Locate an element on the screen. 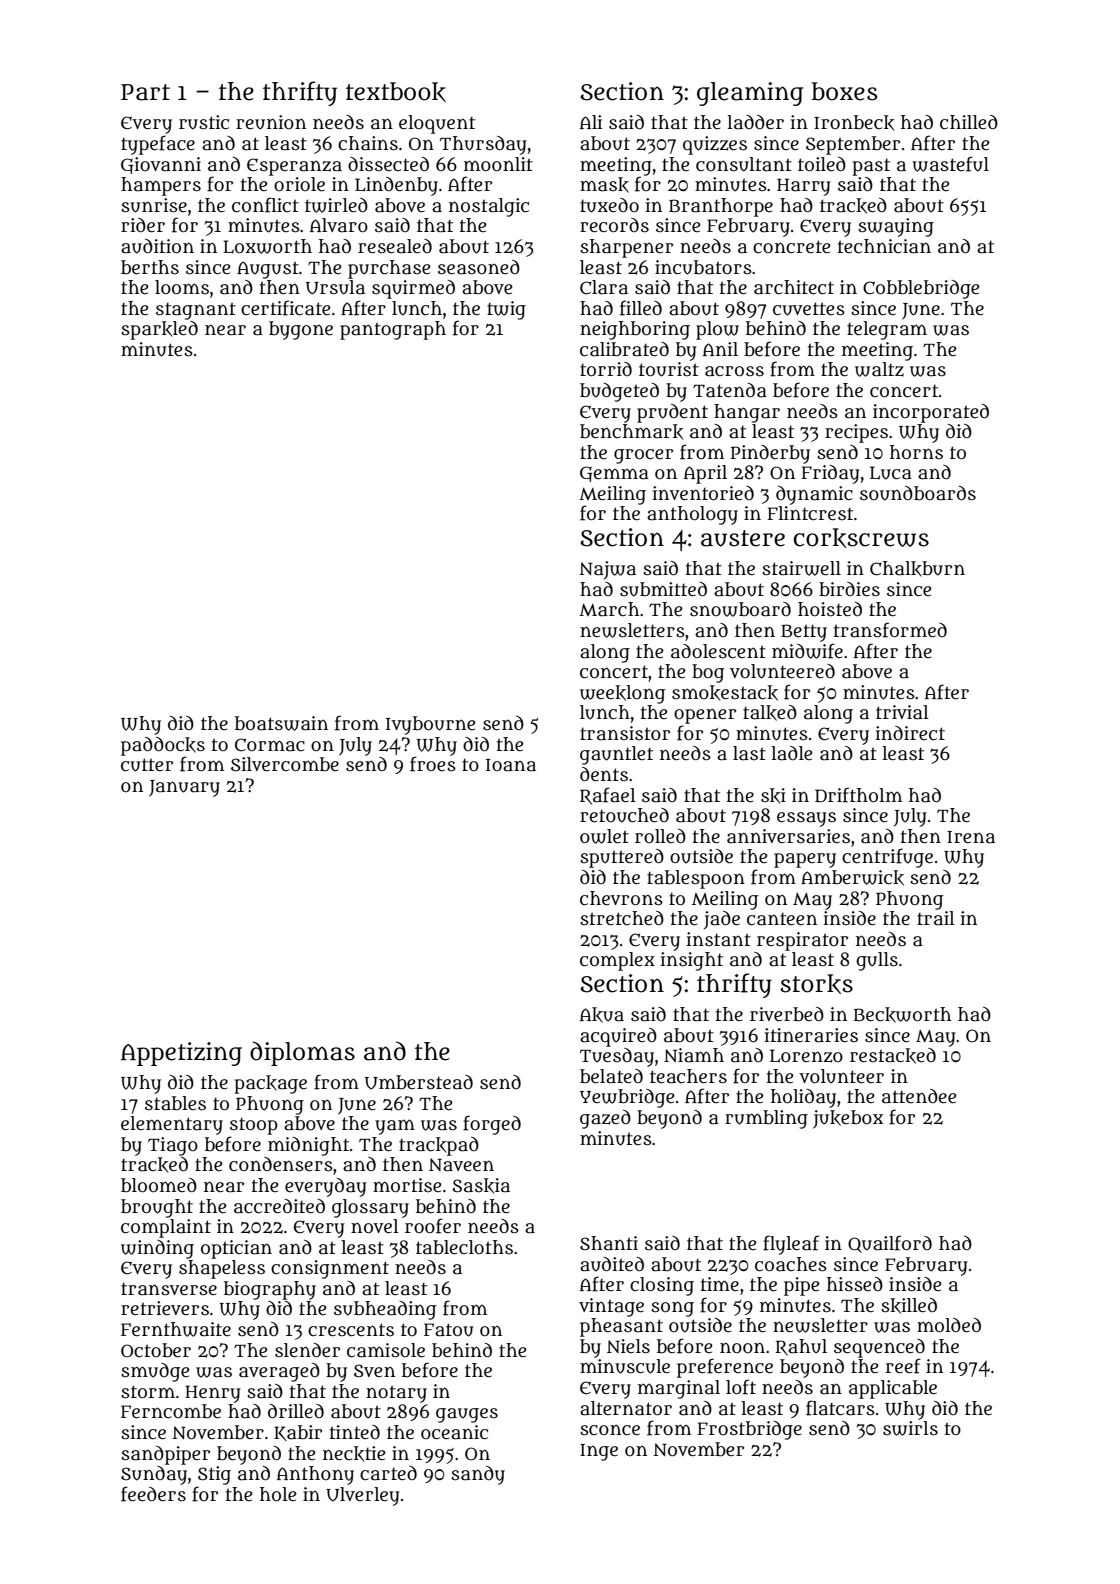  ladder is located at coordinates (755, 122).
